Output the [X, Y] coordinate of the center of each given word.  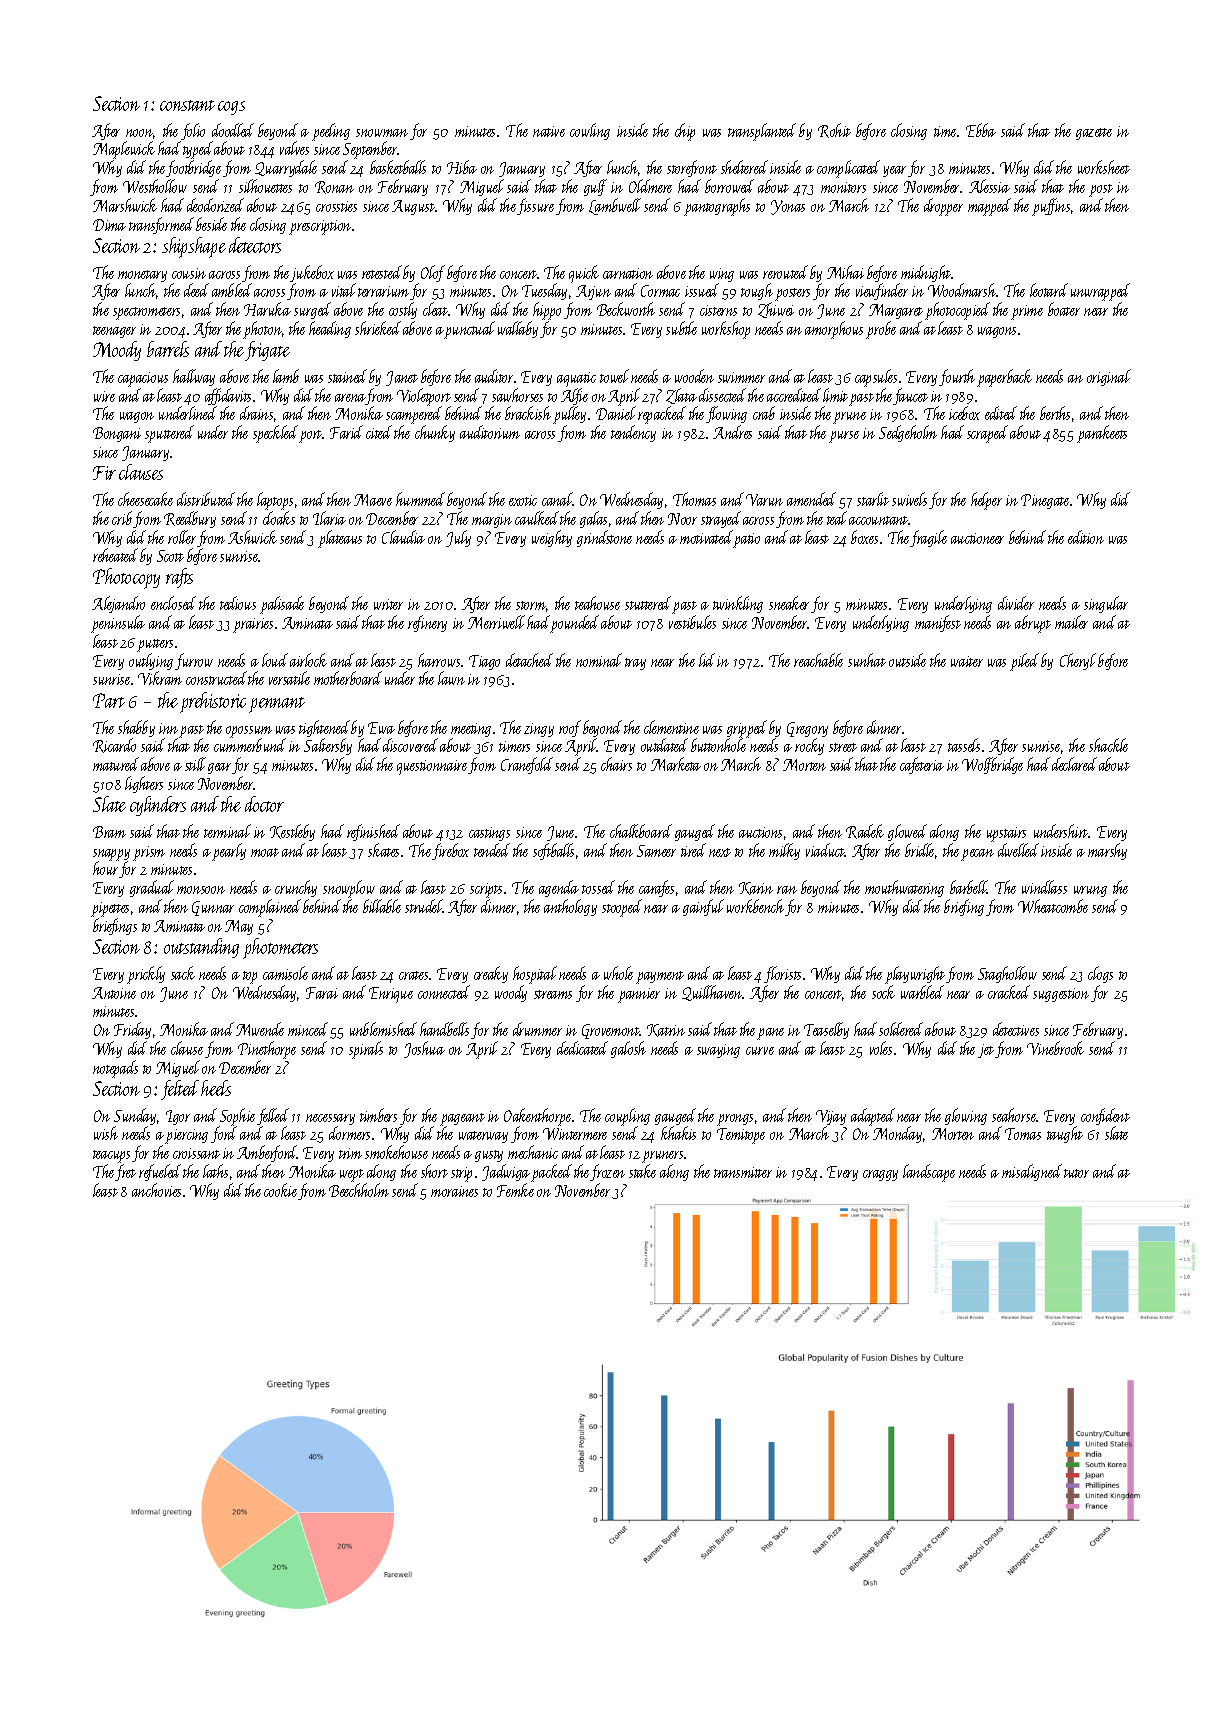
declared [1074, 764]
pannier [639, 995]
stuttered [649, 605]
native [549, 131]
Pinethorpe [267, 1050]
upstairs [1006, 834]
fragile [928, 538]
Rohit [834, 130]
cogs [231, 108]
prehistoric [213, 702]
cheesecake [145, 499]
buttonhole [718, 745]
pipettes [110, 909]
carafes [656, 888]
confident [1105, 1116]
